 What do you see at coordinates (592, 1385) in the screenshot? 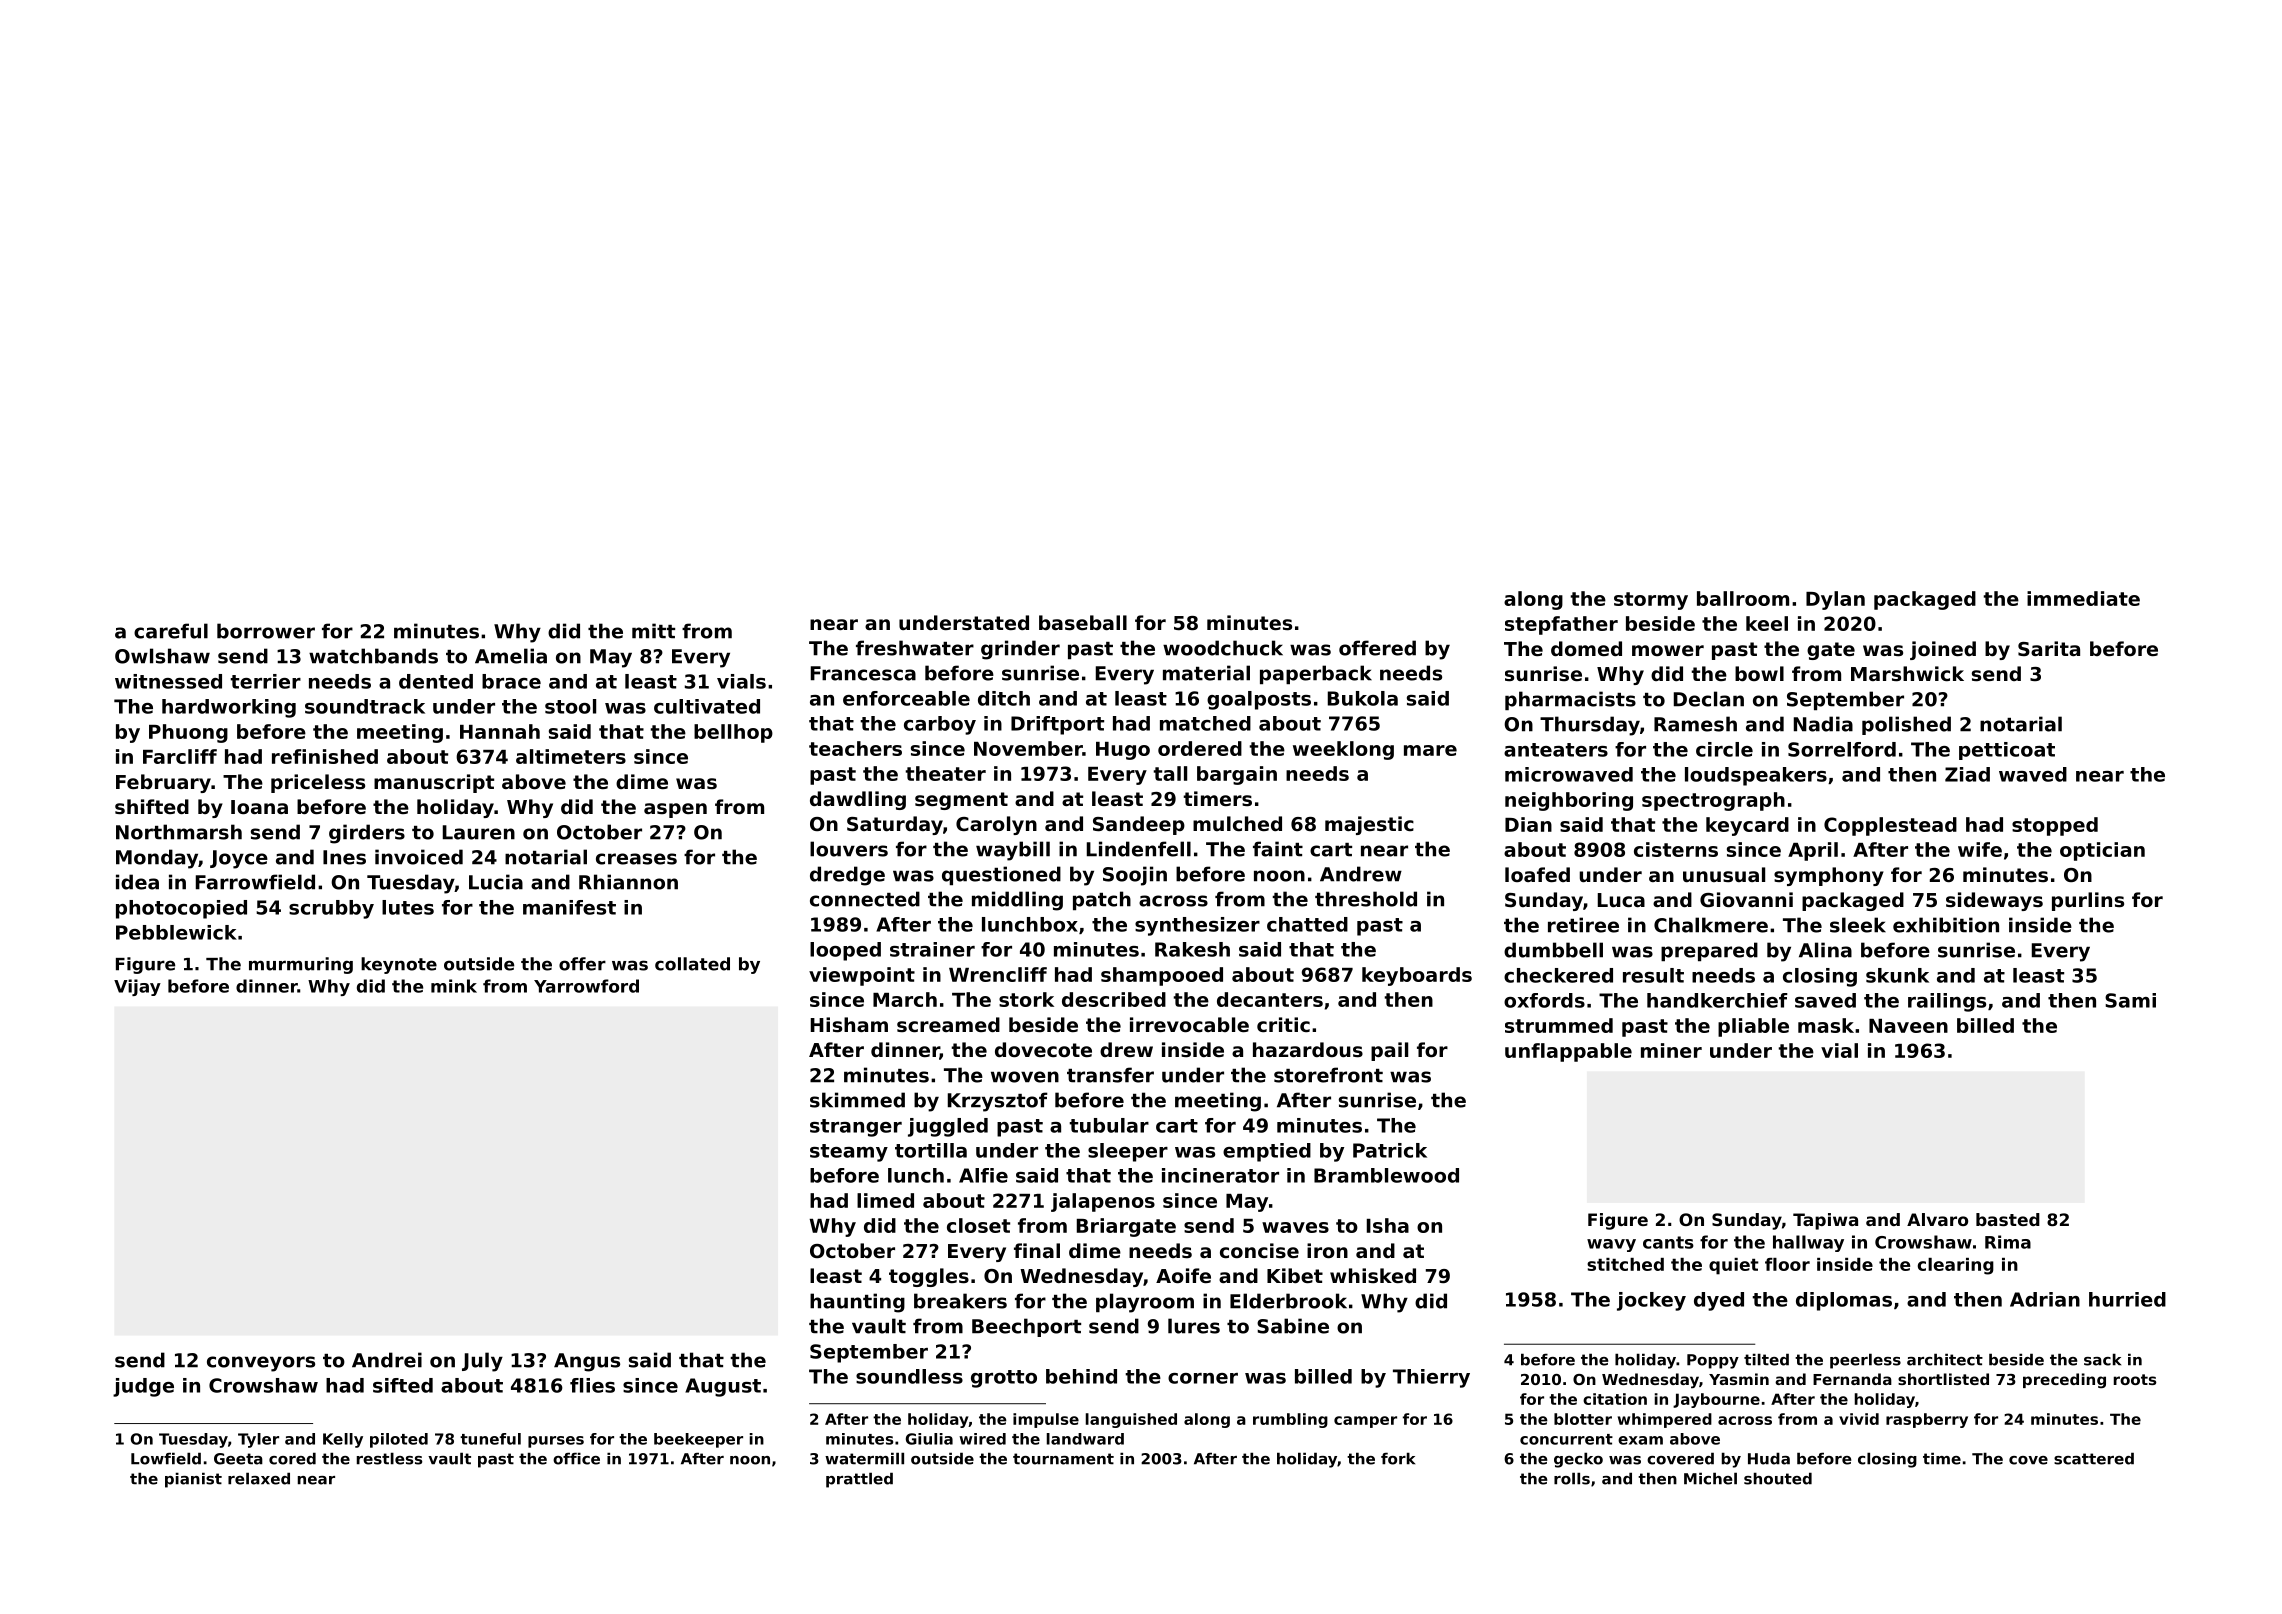
I see `flies` at bounding box center [592, 1385].
